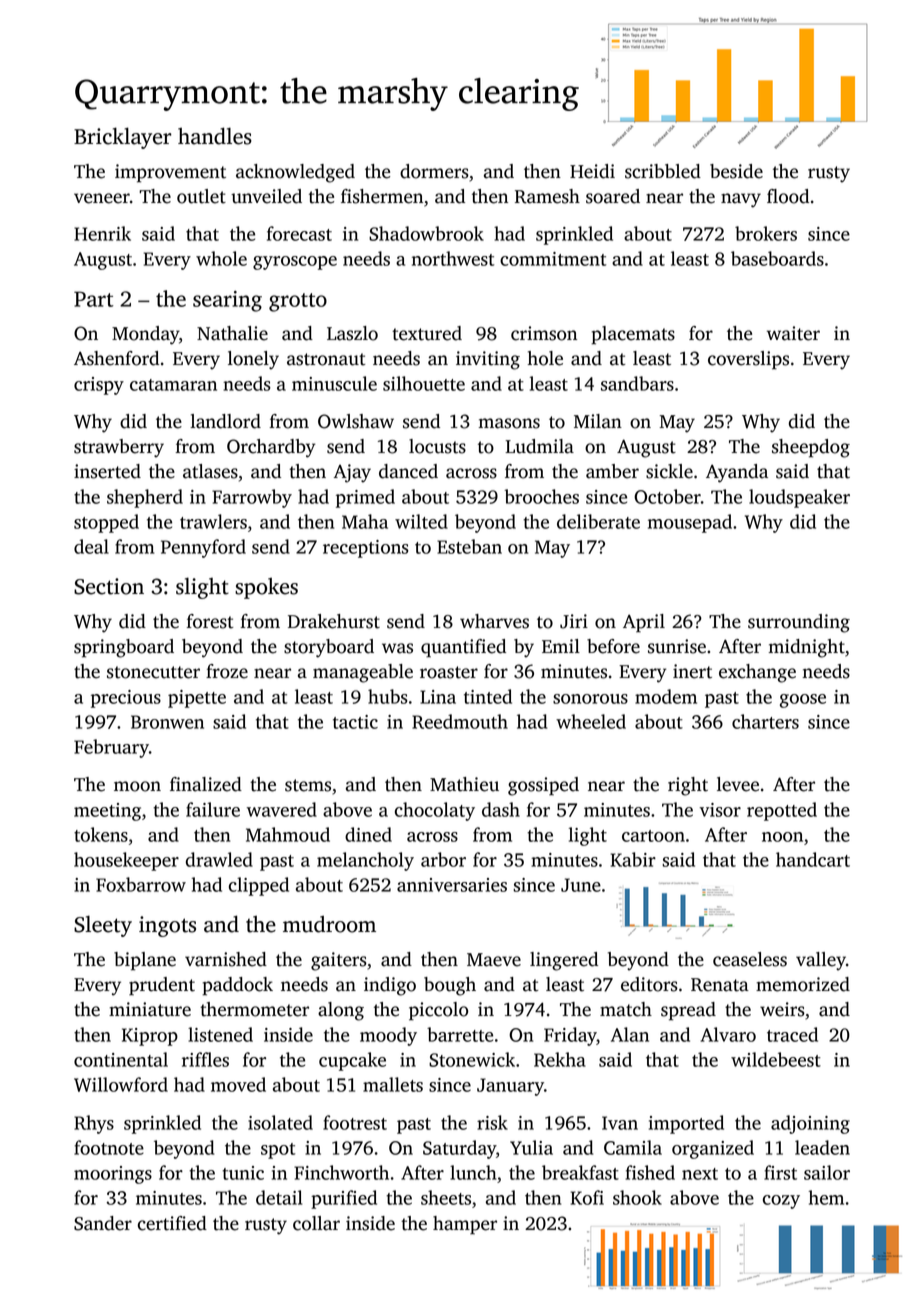  I want to click on Shadowbrook, so click(426, 233).
